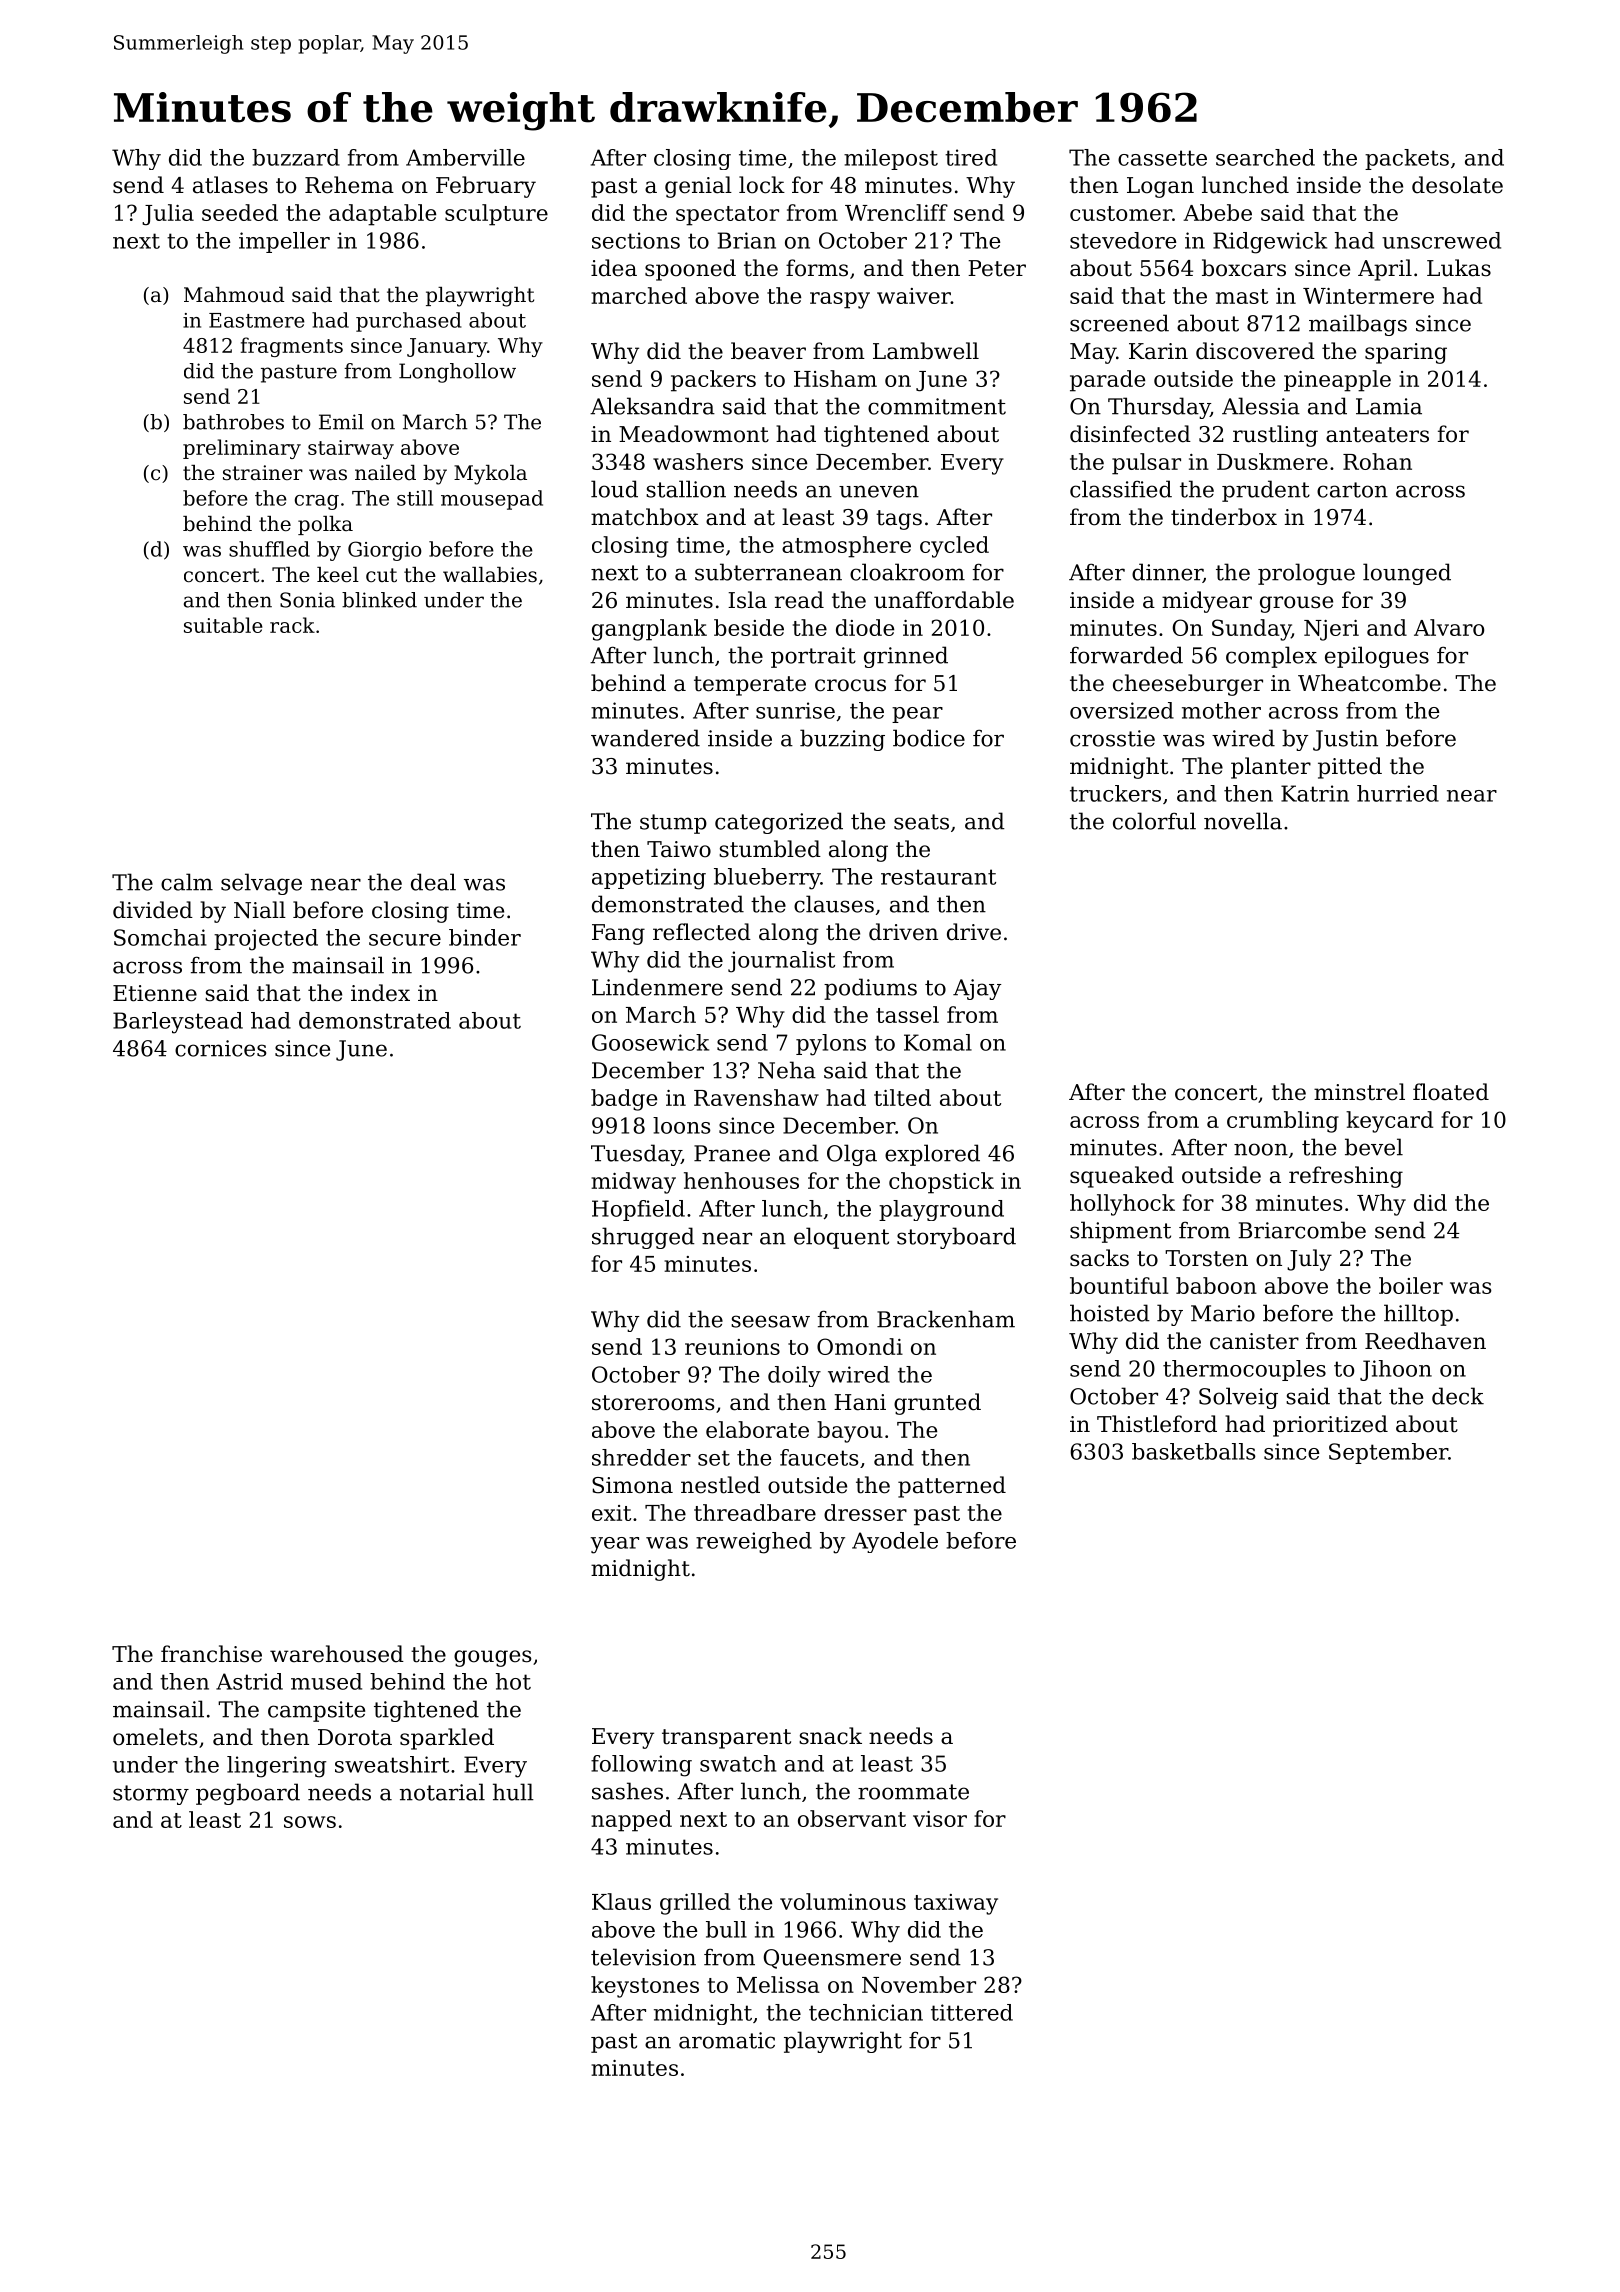  What do you see at coordinates (956, 1904) in the screenshot?
I see `taxiway` at bounding box center [956, 1904].
